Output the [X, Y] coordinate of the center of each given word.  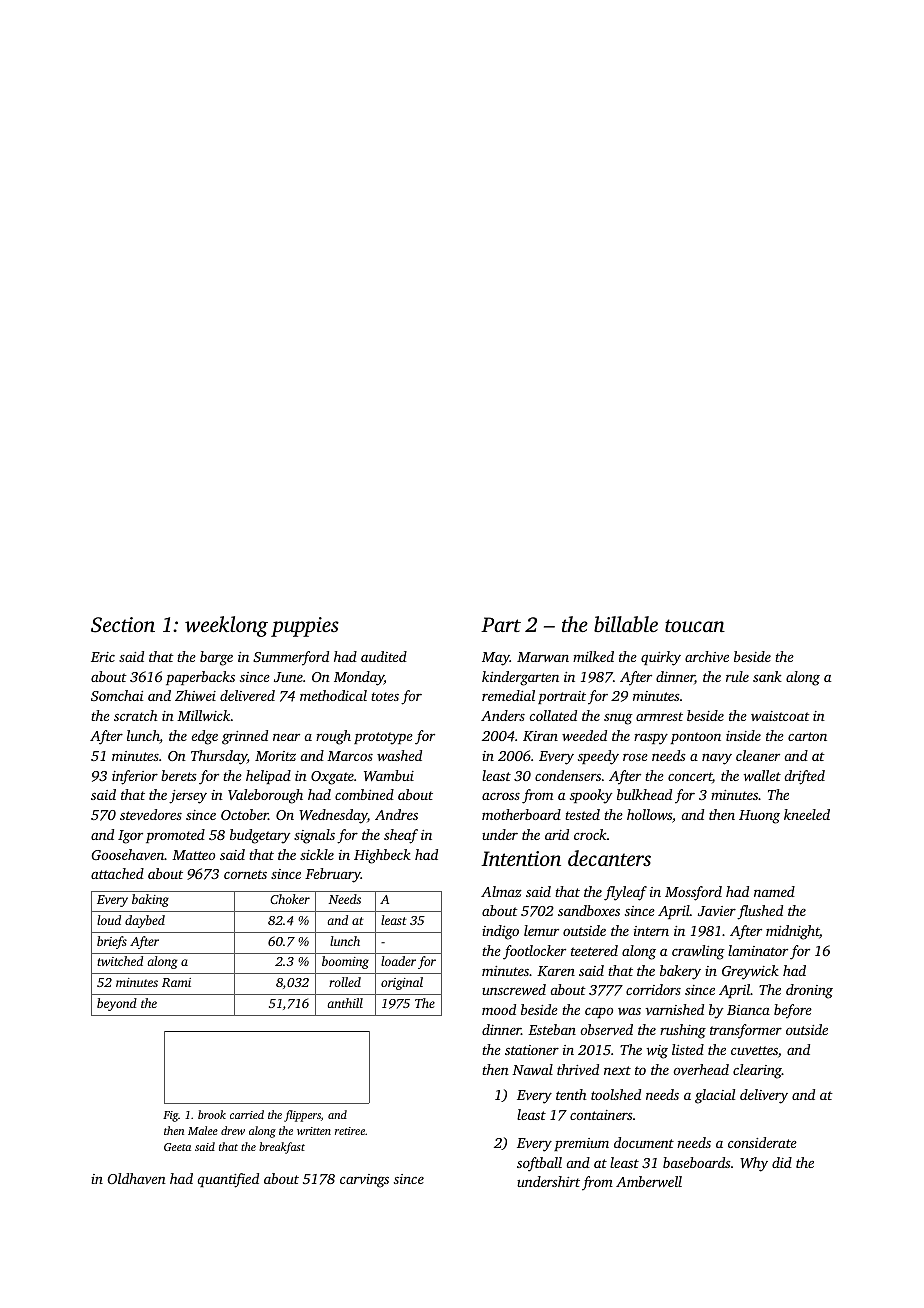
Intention [521, 858]
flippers [302, 1116]
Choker [290, 899]
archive [707, 656]
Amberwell [649, 1181]
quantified [228, 1180]
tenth [571, 1094]
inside [743, 735]
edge [204, 737]
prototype [383, 738]
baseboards [697, 1162]
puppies [305, 627]
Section [123, 625]
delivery [764, 1096]
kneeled [807, 814]
